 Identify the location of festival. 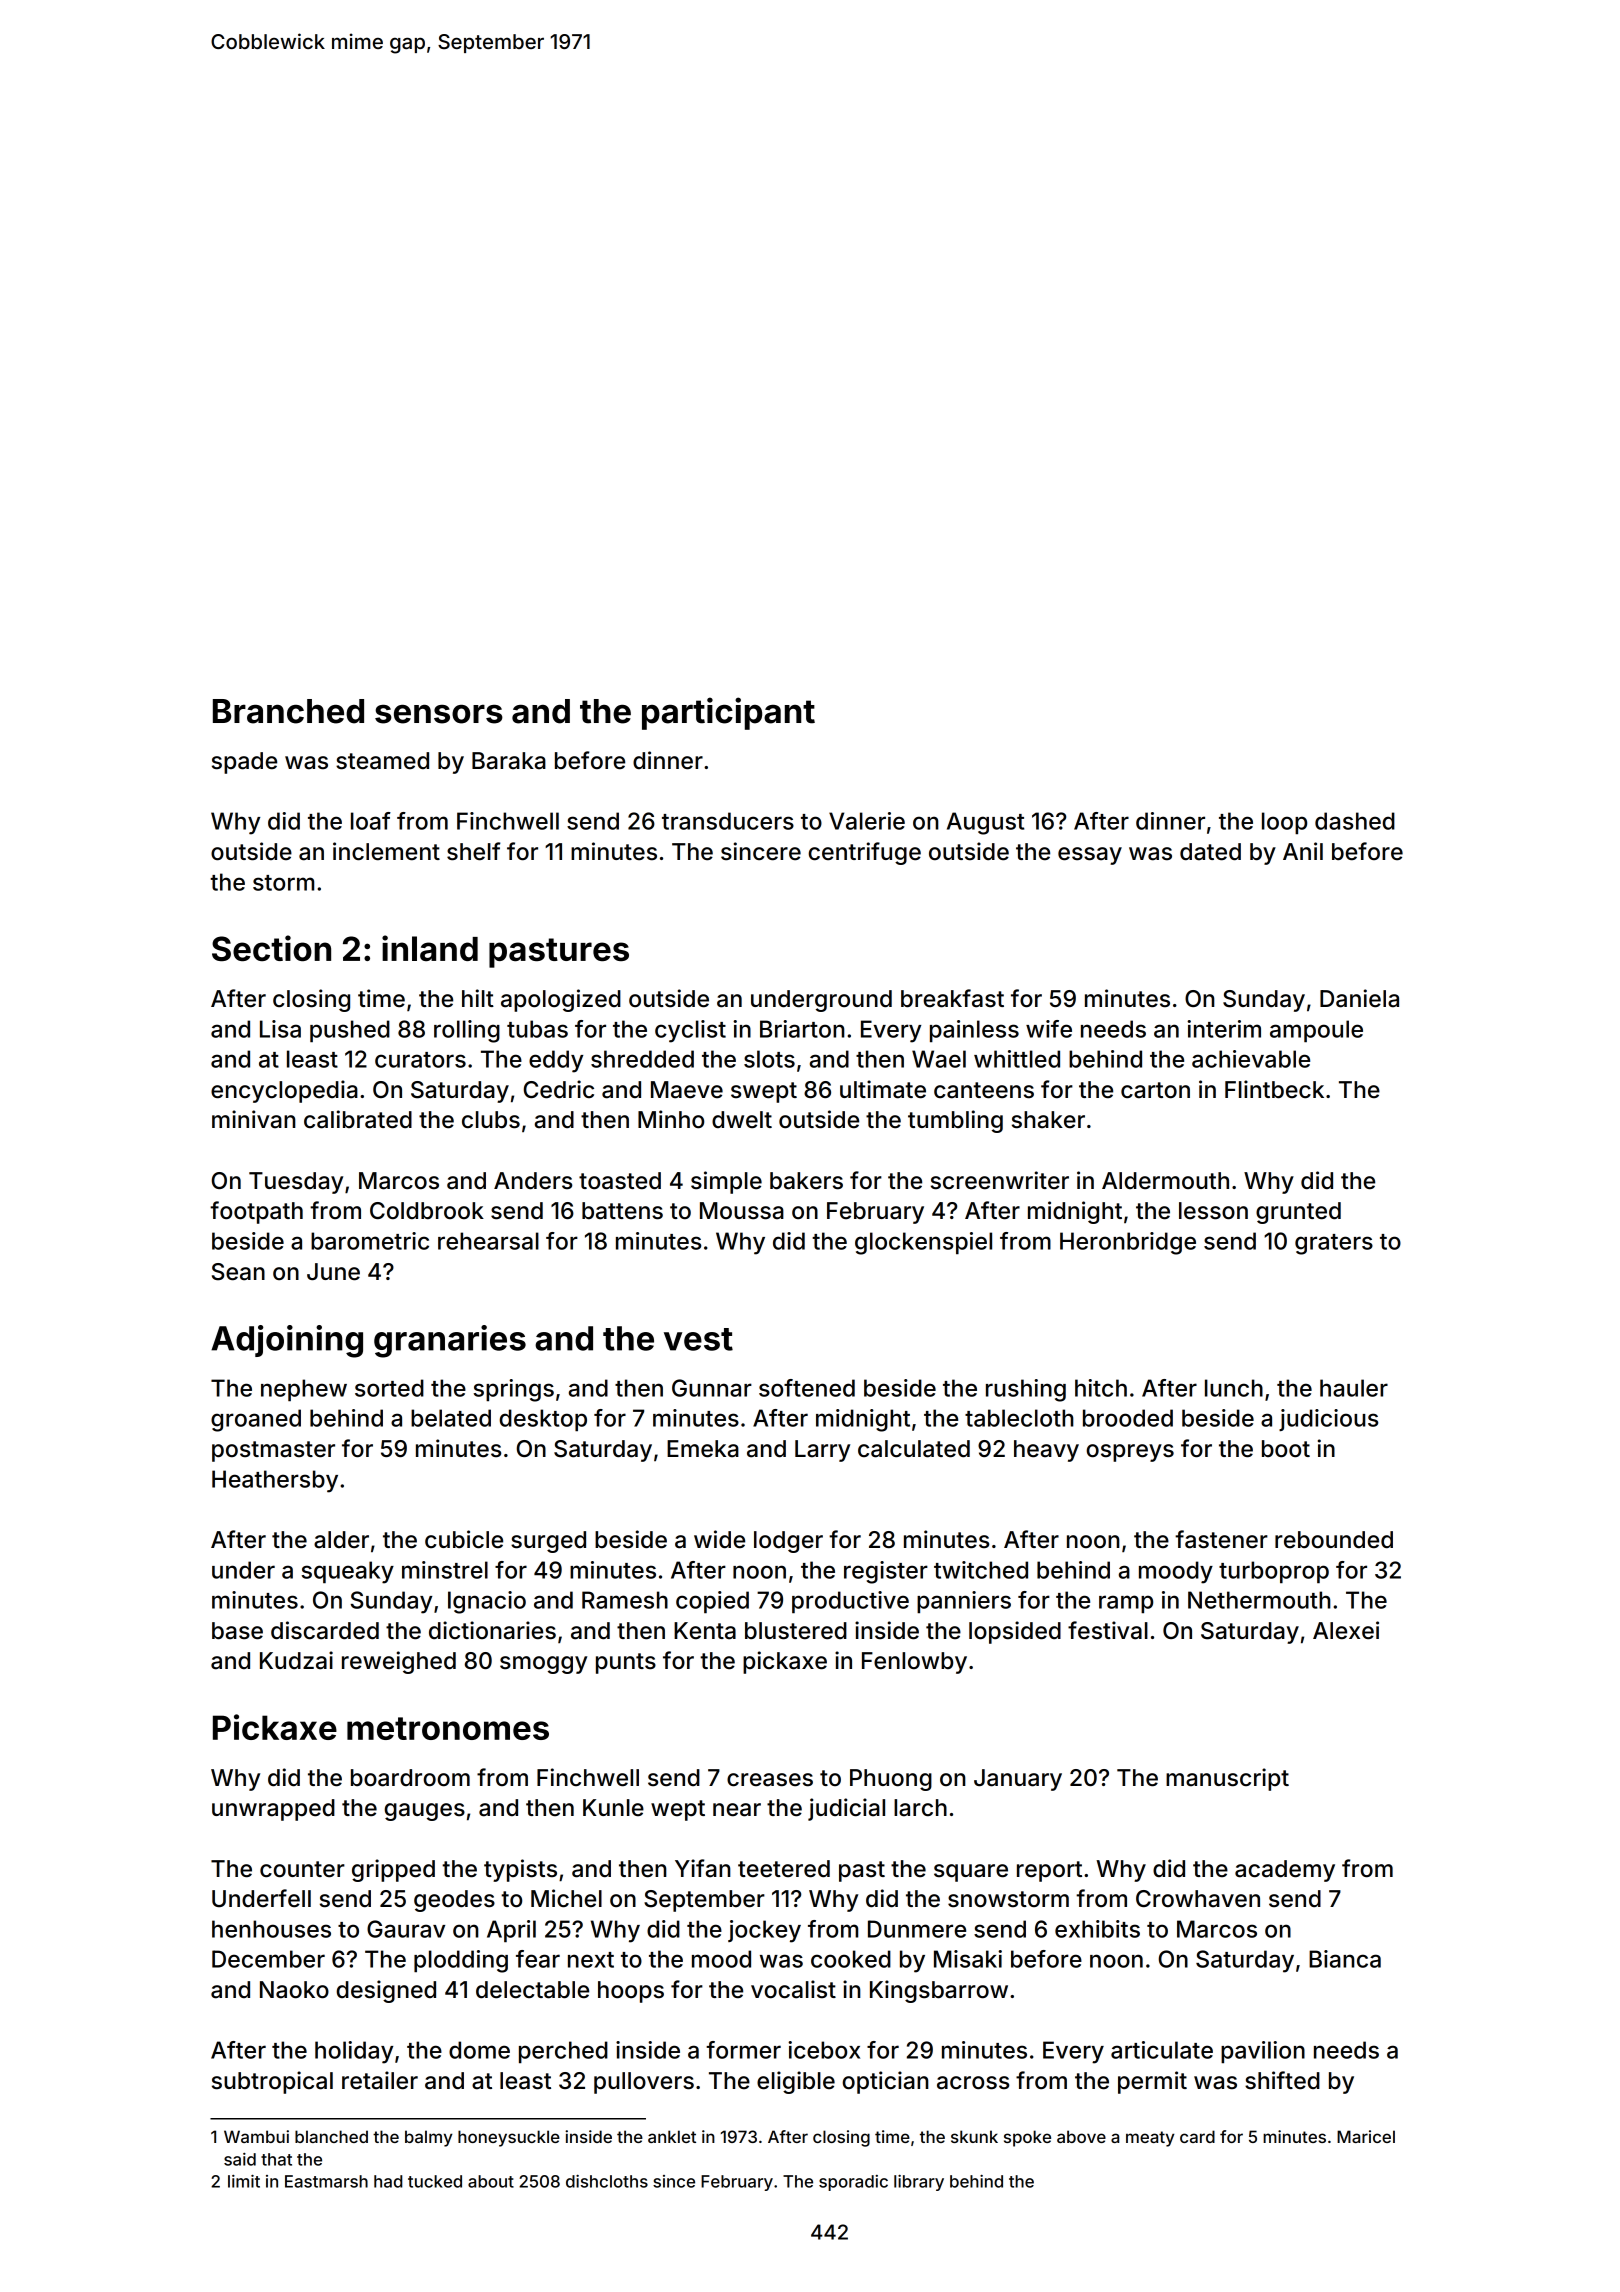
(1108, 1630).
